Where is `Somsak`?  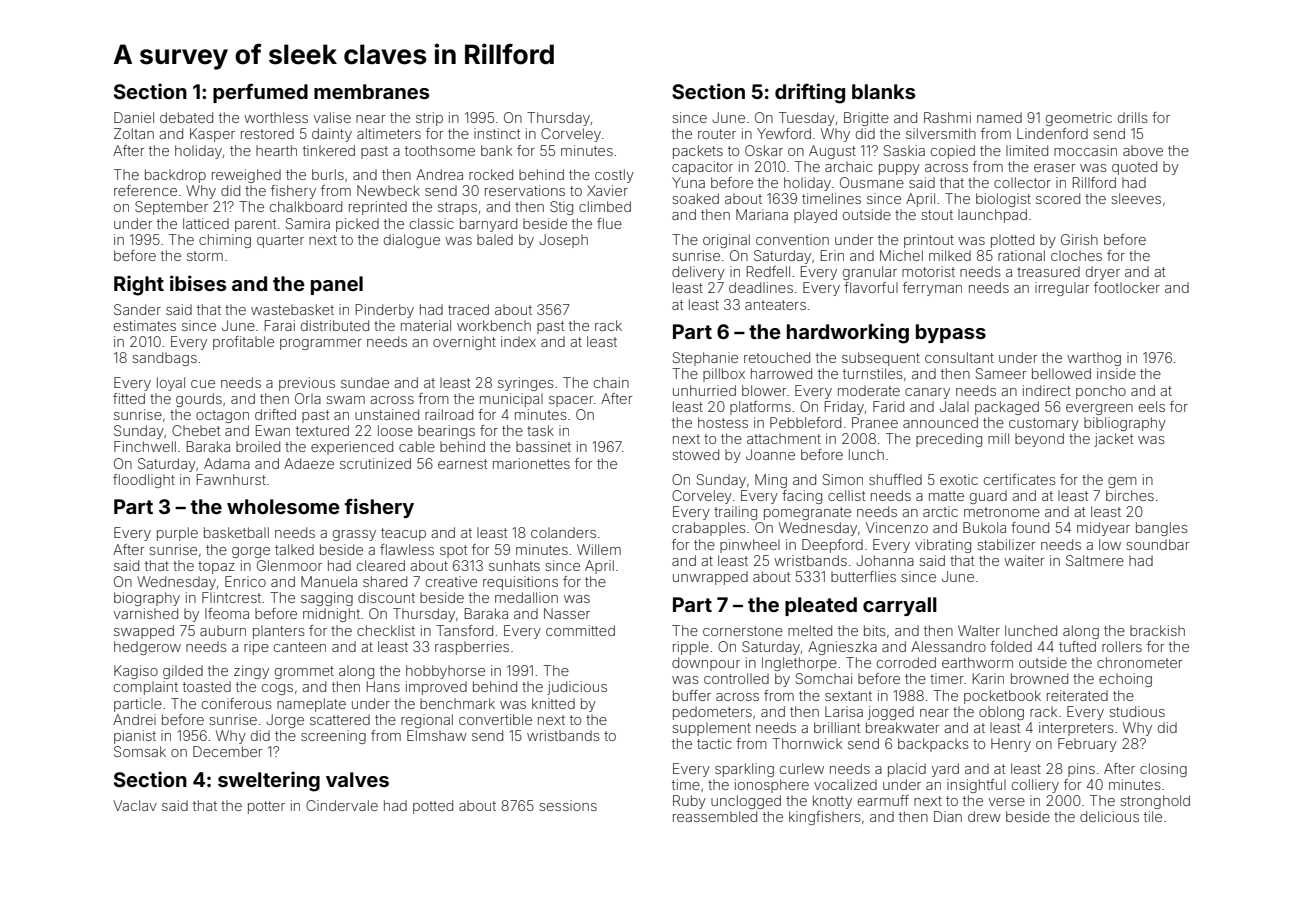 Somsak is located at coordinates (140, 751).
